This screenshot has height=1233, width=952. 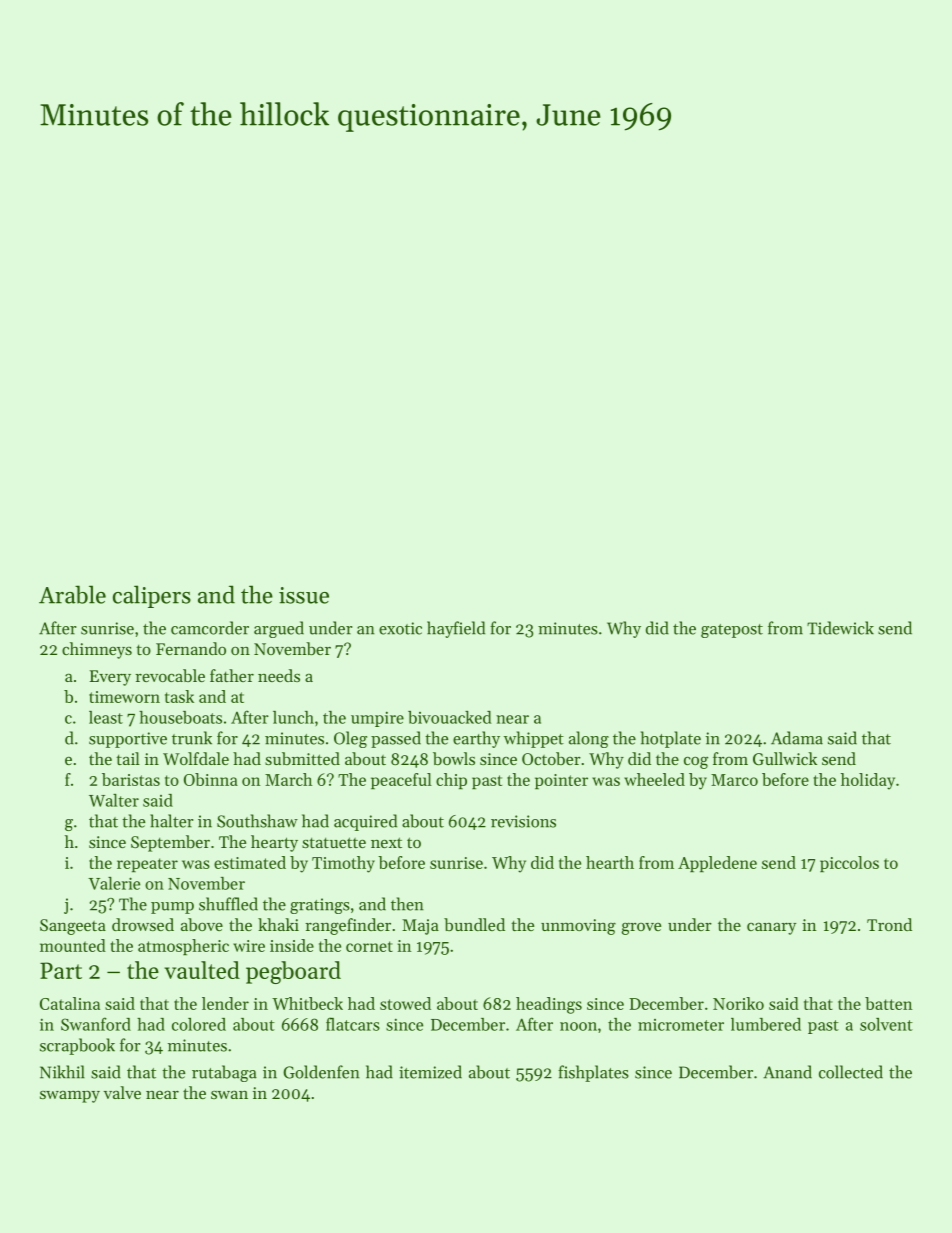 I want to click on Valerie, so click(x=114, y=883).
